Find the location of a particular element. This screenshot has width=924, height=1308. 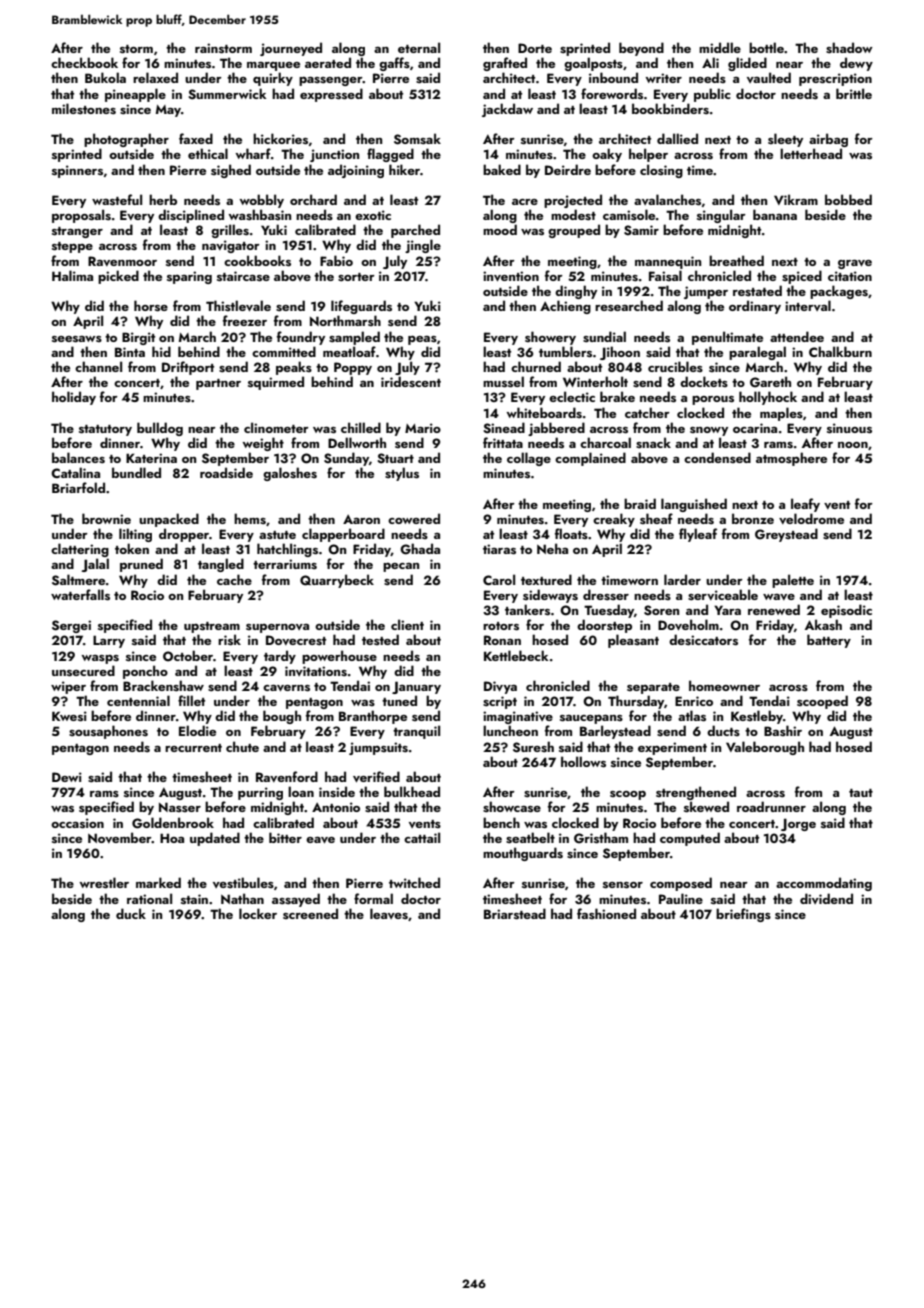

attendee is located at coordinates (797, 336).
